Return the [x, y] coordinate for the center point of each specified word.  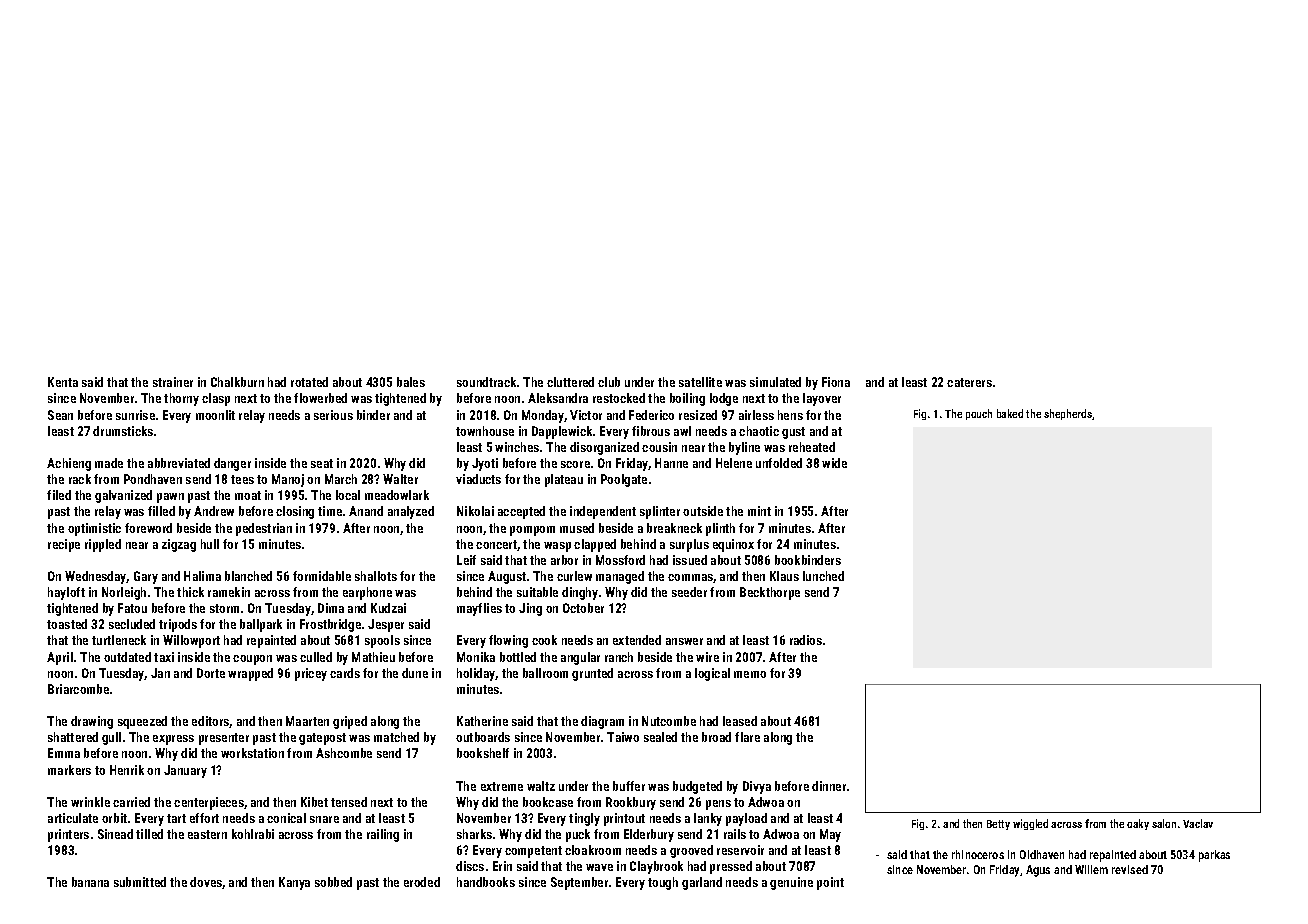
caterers [969, 382]
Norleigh [124, 593]
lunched [823, 576]
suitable [537, 592]
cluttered [570, 382]
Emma [64, 753]
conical [286, 818]
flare [747, 737]
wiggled [1030, 824]
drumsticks [123, 431]
